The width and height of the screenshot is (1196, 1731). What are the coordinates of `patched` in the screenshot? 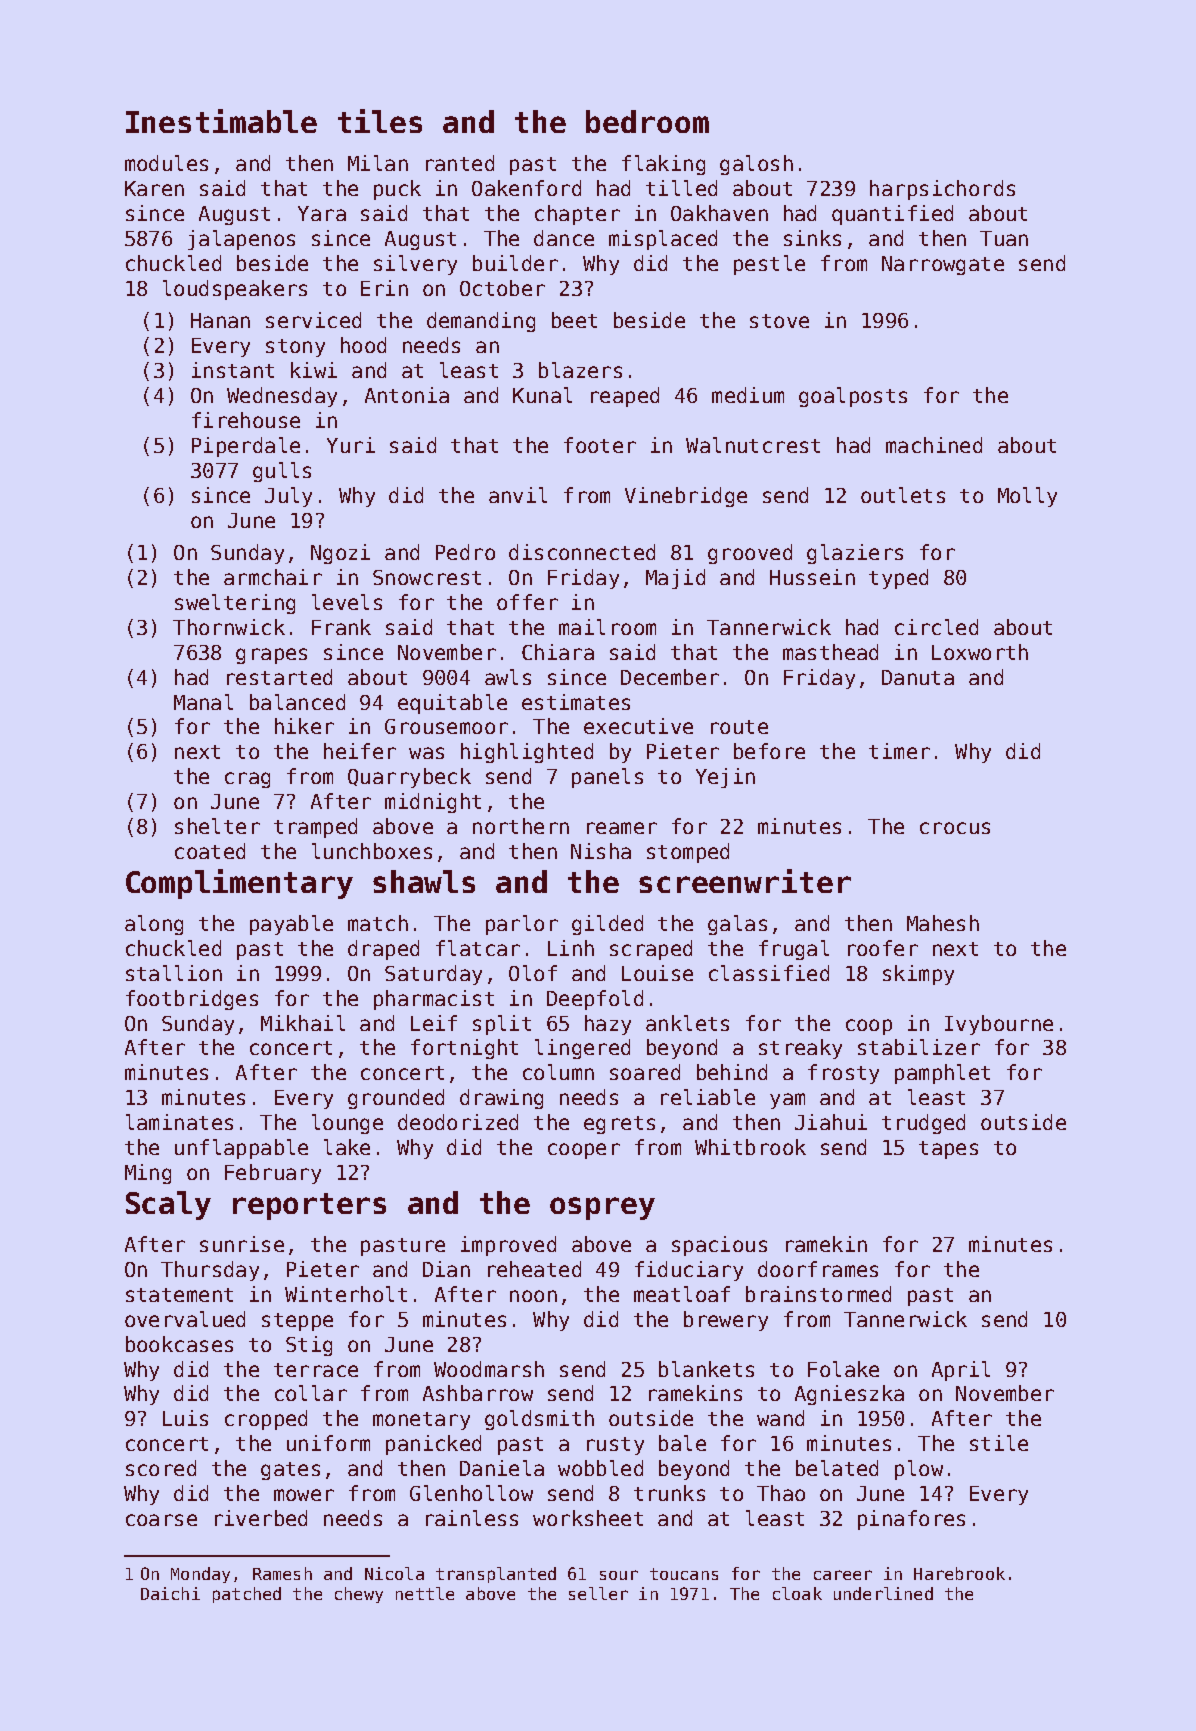 It's located at (247, 1595).
